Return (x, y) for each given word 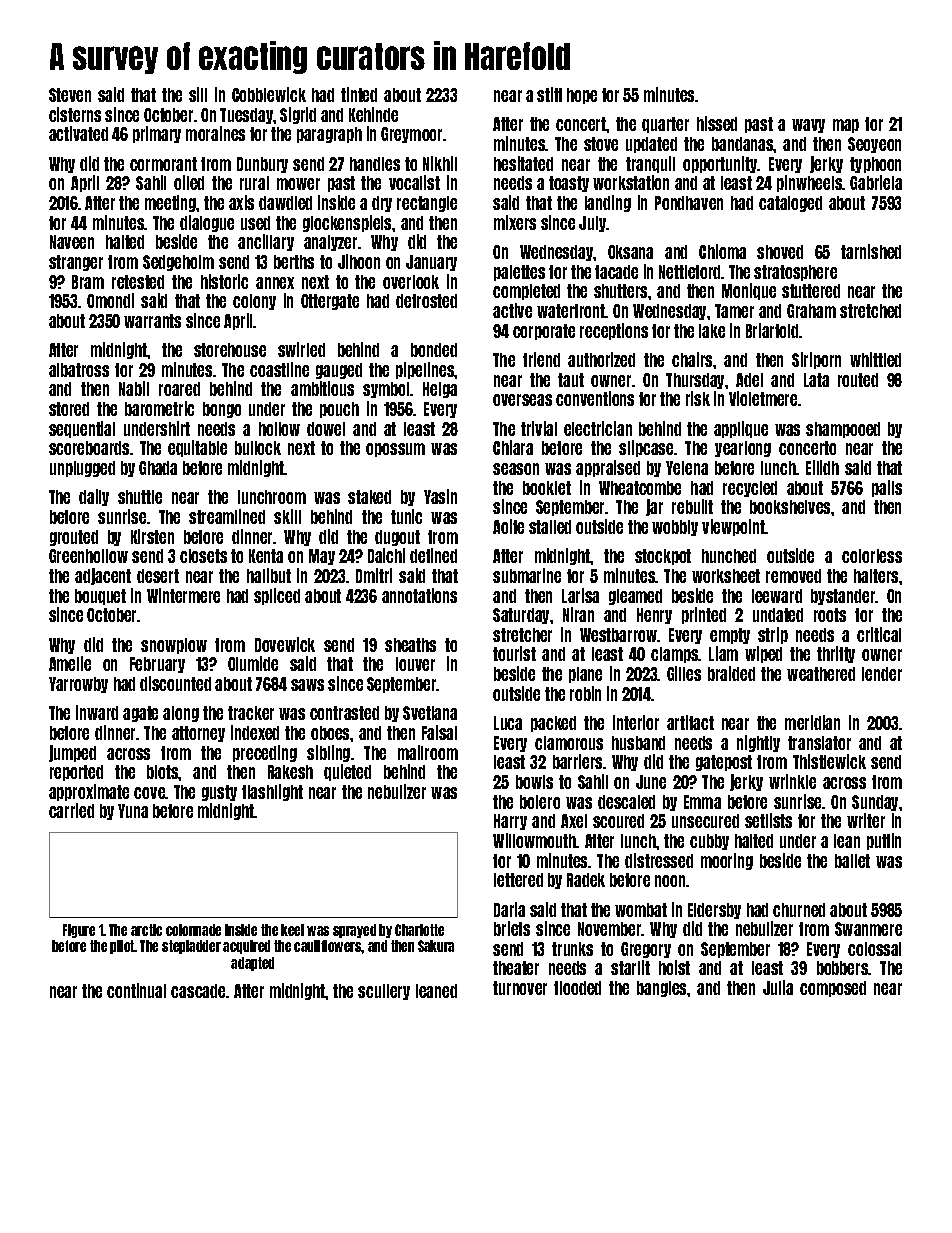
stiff (549, 94)
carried (71, 810)
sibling (328, 753)
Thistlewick (829, 761)
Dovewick (285, 644)
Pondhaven (689, 203)
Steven (70, 95)
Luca (508, 723)
